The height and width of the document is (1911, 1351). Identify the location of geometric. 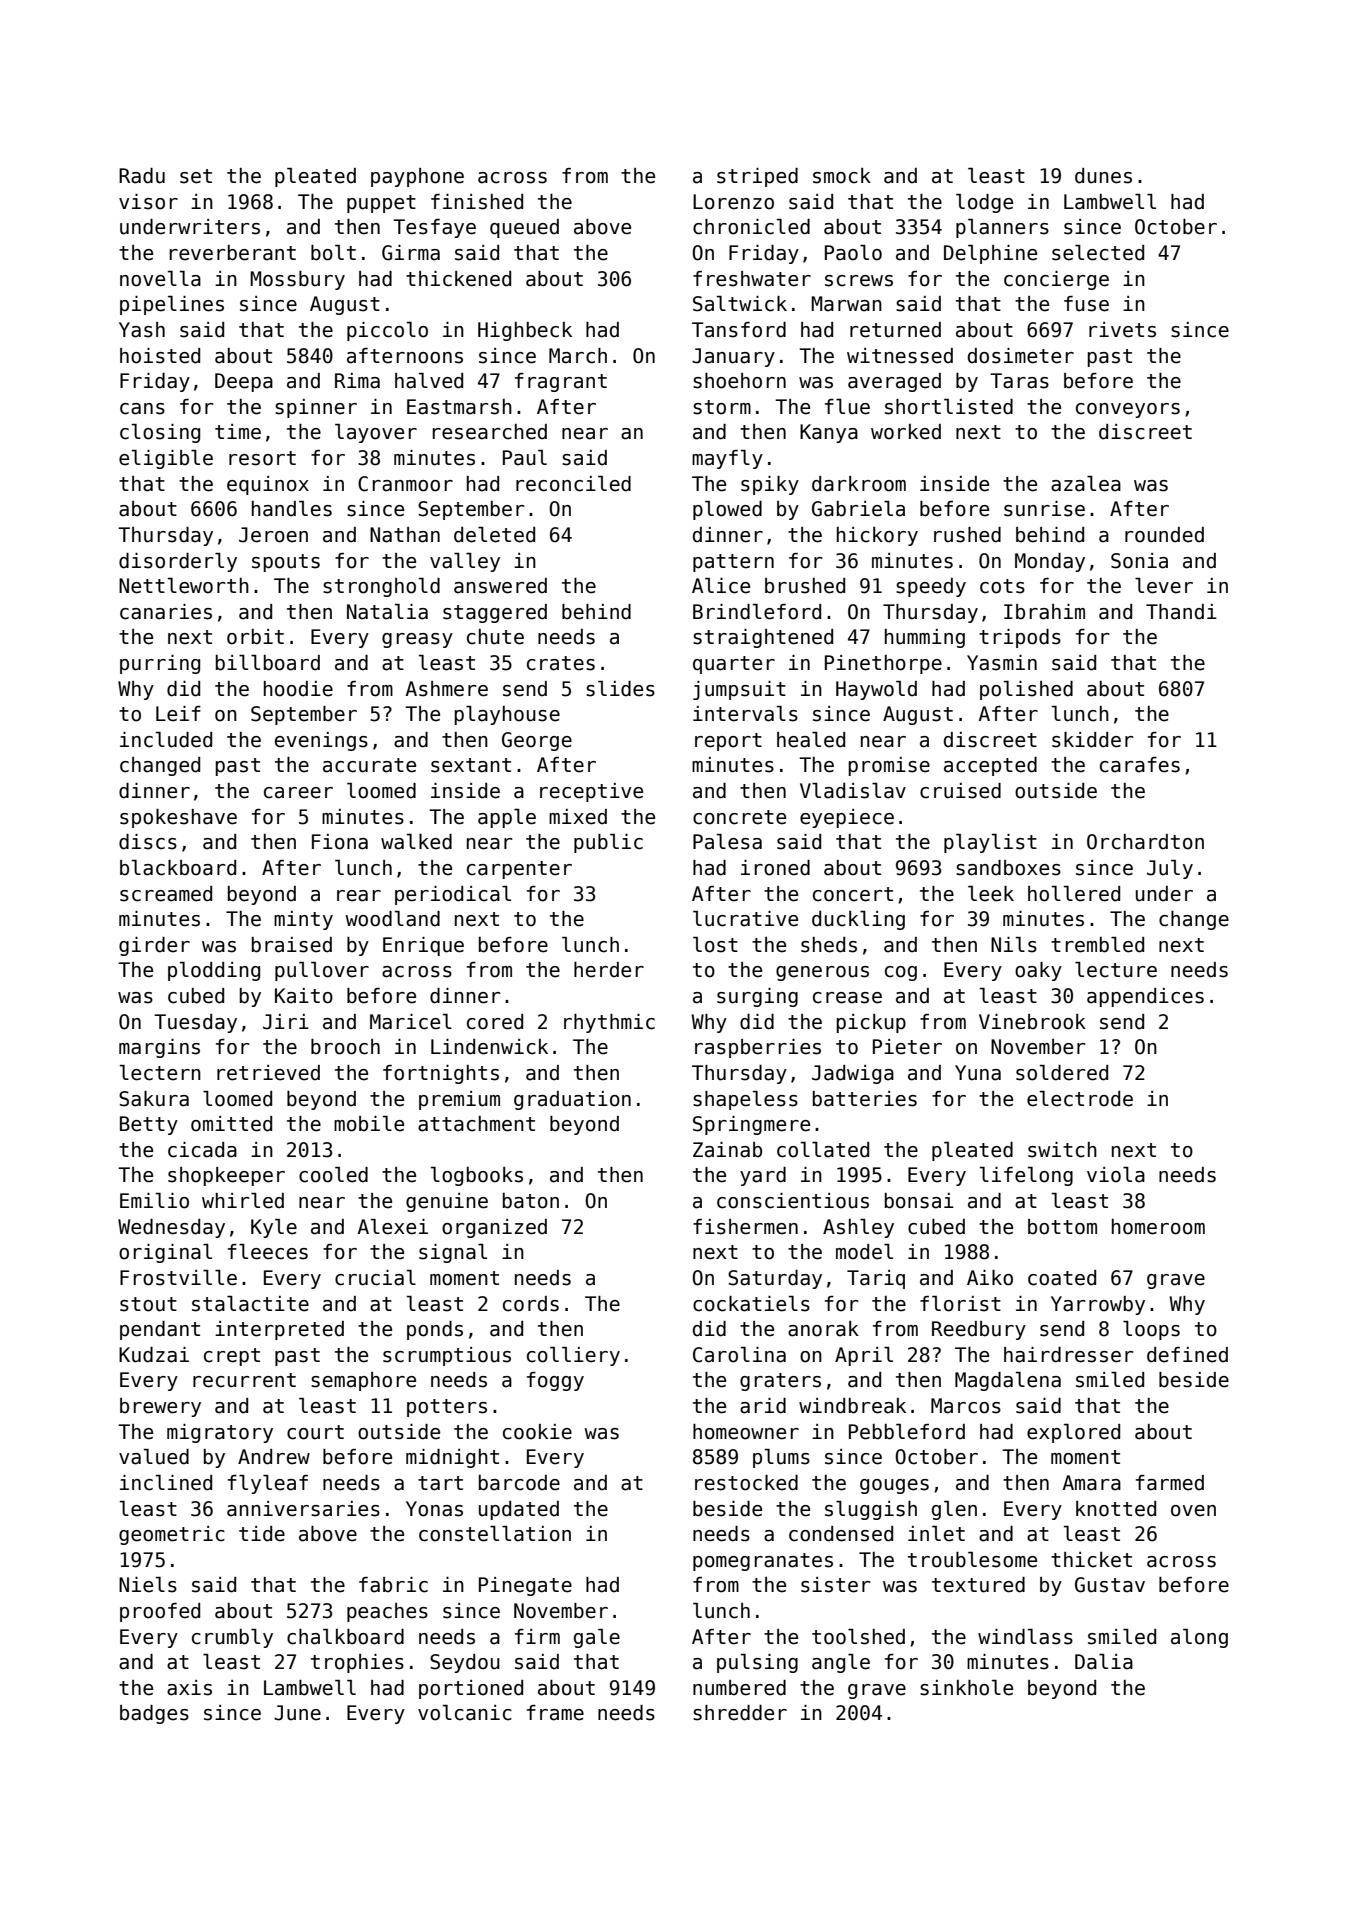
(172, 1535).
